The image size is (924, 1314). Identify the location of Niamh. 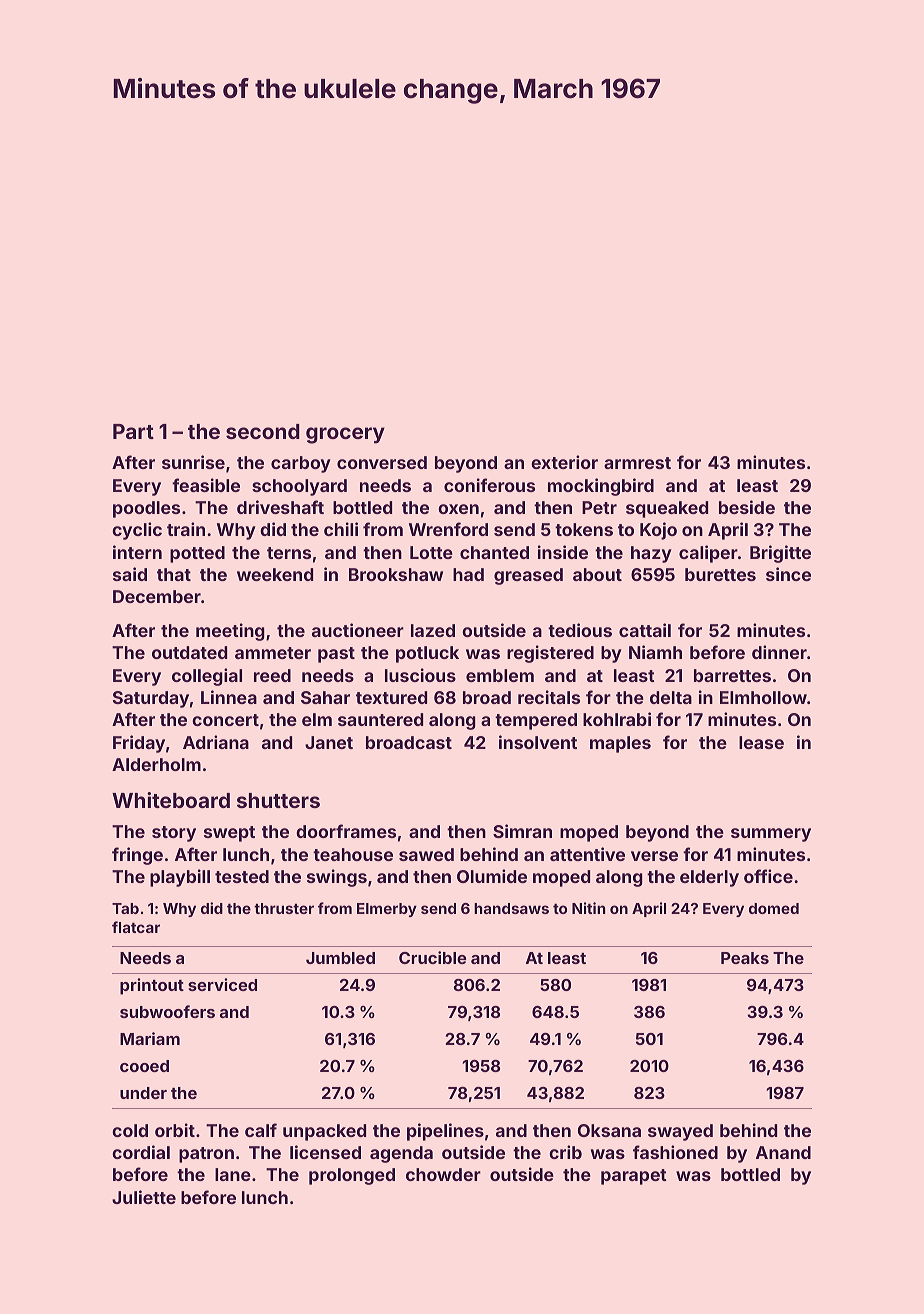
(655, 652).
